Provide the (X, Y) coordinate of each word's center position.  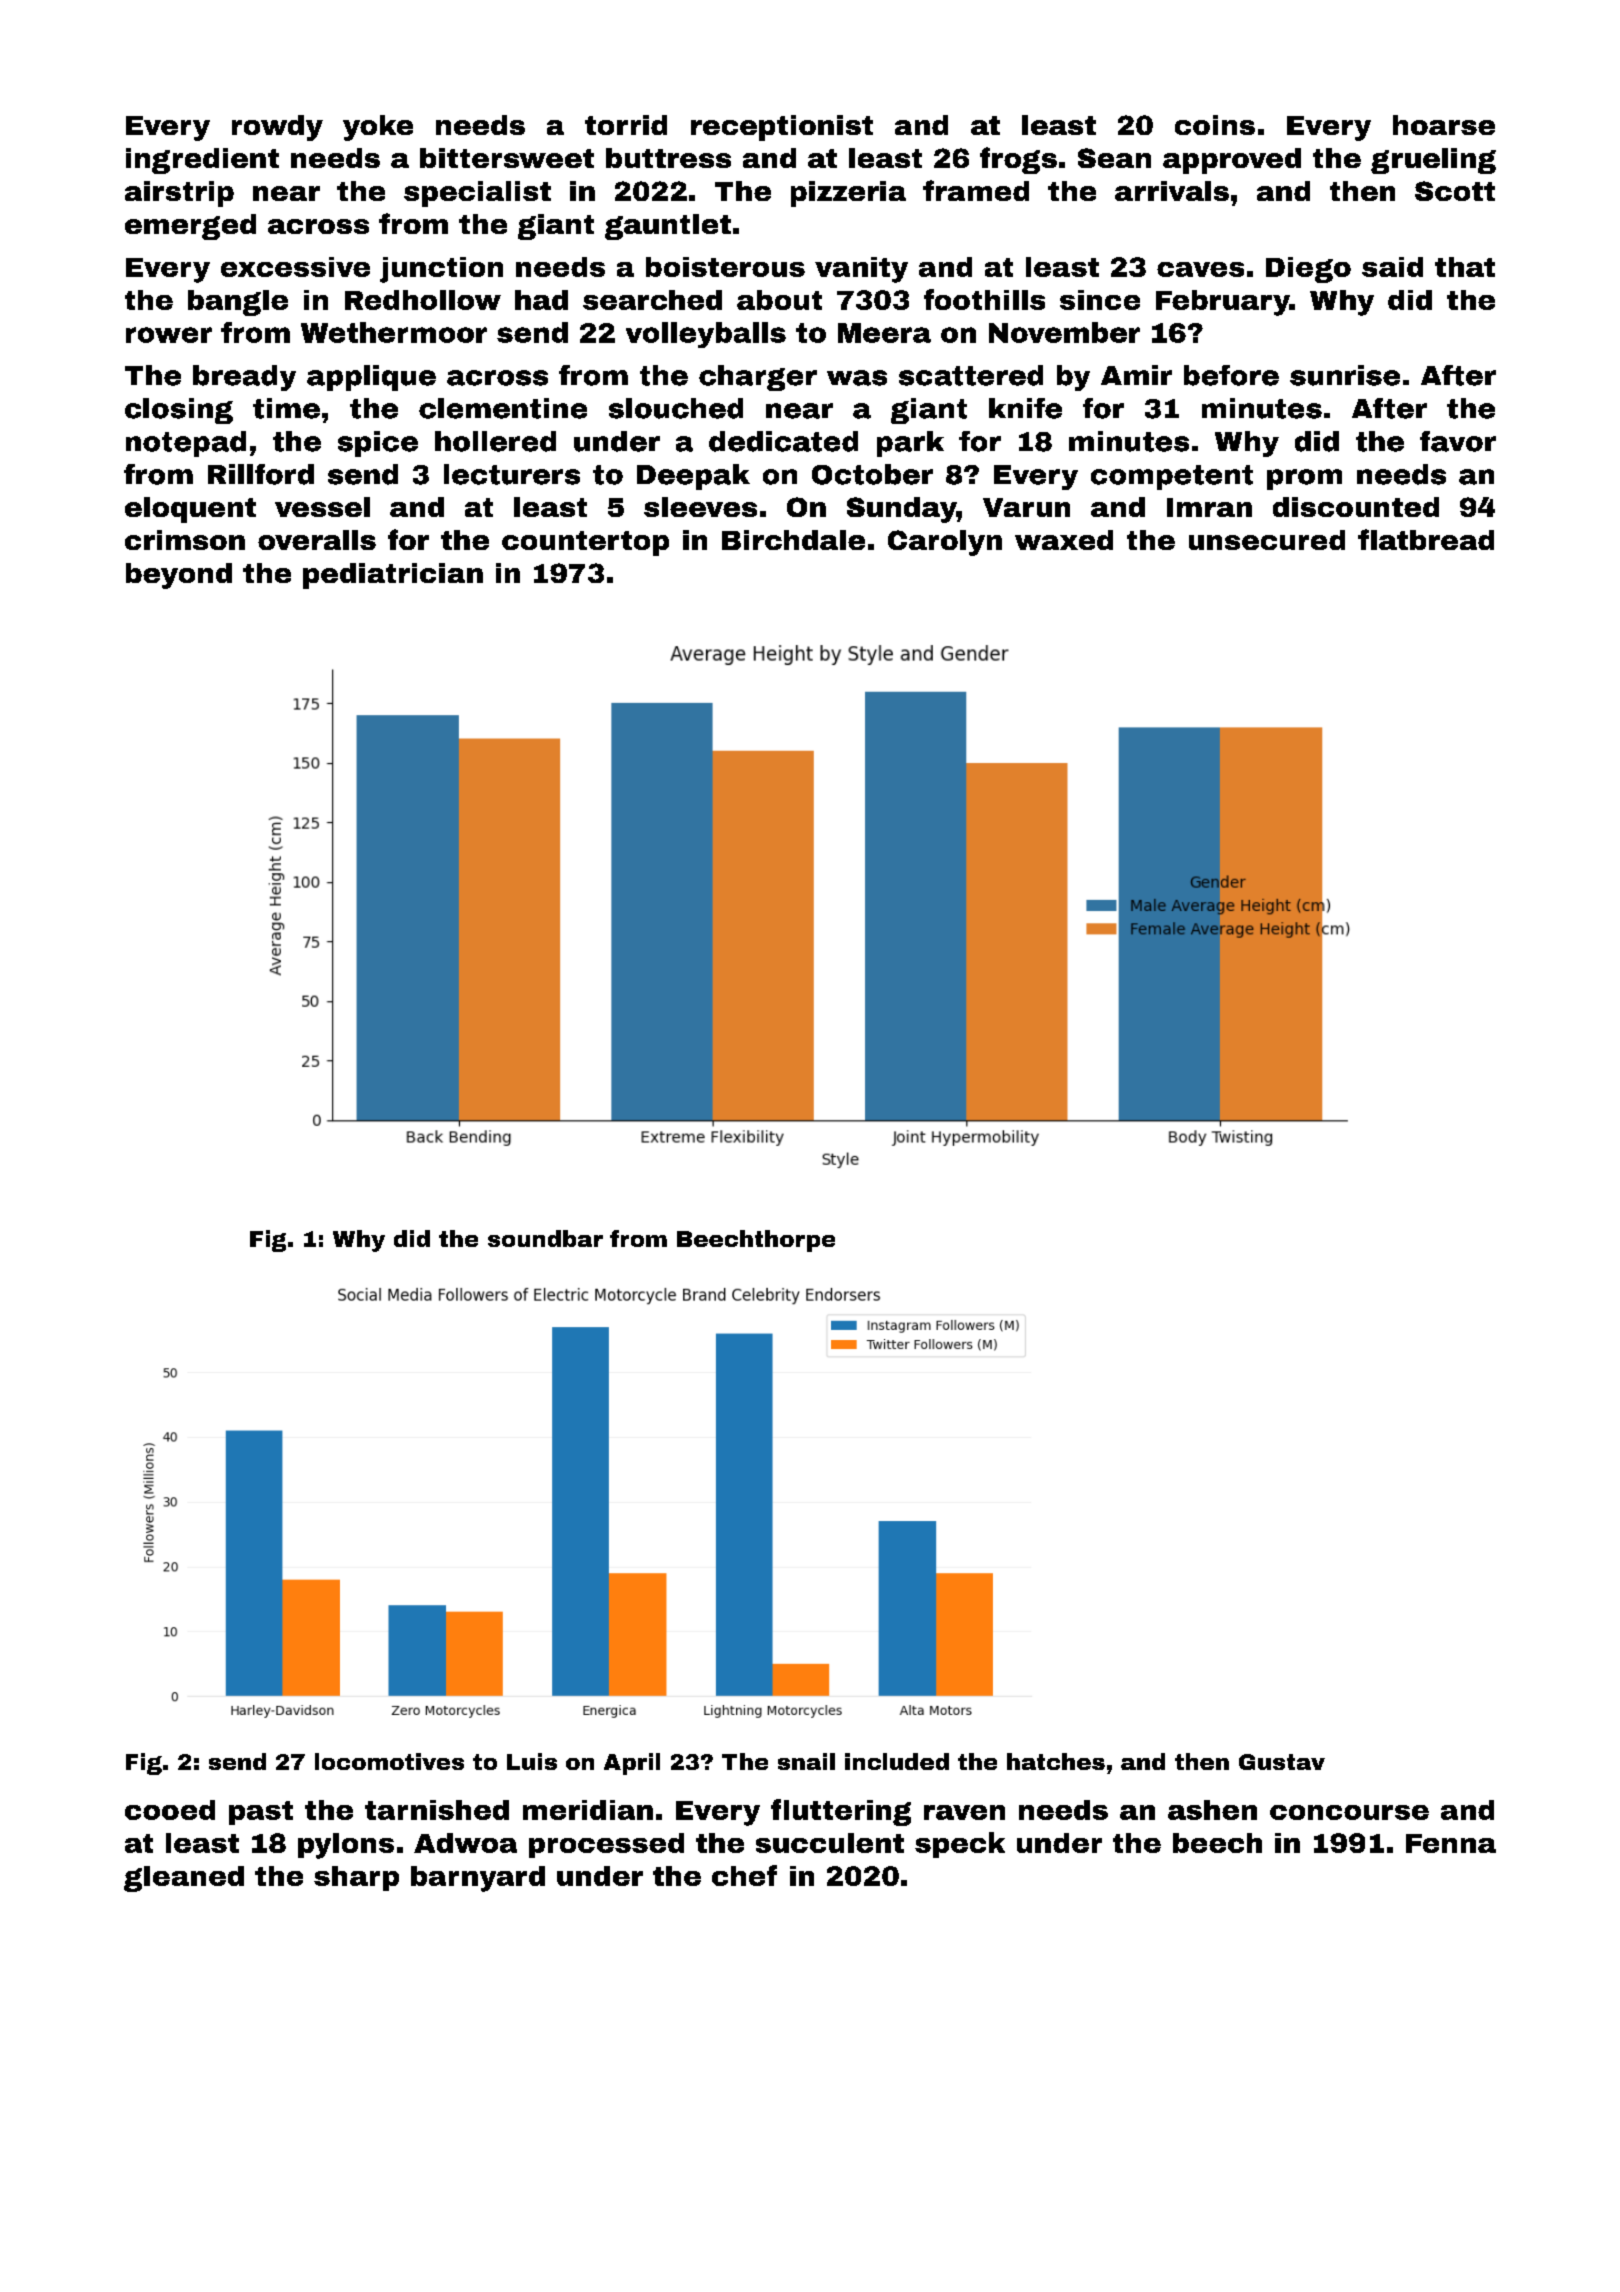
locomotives (389, 1761)
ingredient (202, 161)
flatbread (1426, 539)
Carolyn (945, 543)
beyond (179, 576)
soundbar (545, 1238)
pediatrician (393, 576)
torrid (626, 125)
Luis (532, 1761)
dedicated (783, 441)
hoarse (1444, 125)
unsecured (1267, 540)
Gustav (1282, 1762)
